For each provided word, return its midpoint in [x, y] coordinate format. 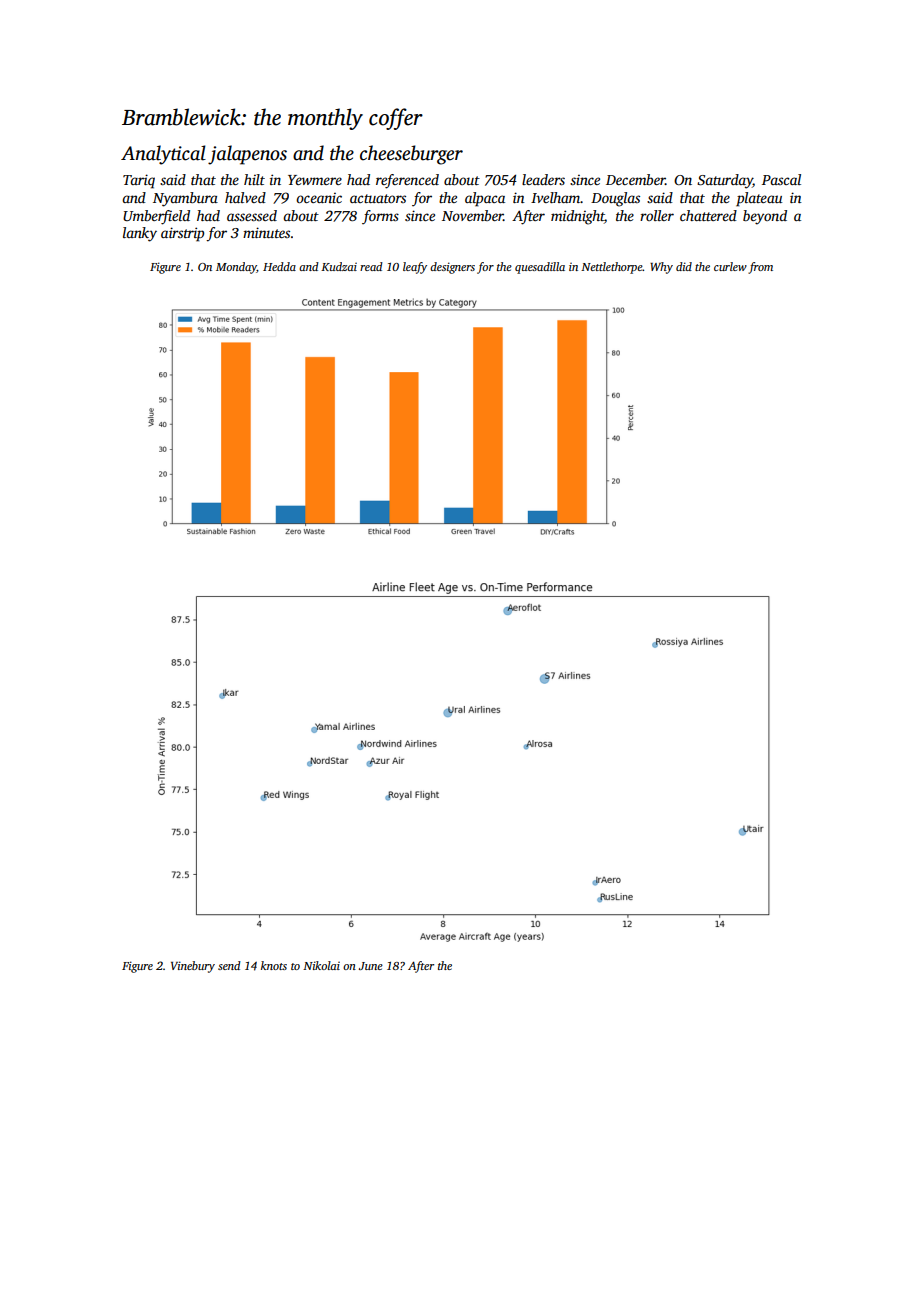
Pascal [781, 179]
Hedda [279, 266]
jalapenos [247, 155]
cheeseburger [411, 155]
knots [274, 965]
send [229, 965]
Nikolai [321, 965]
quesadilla [540, 268]
